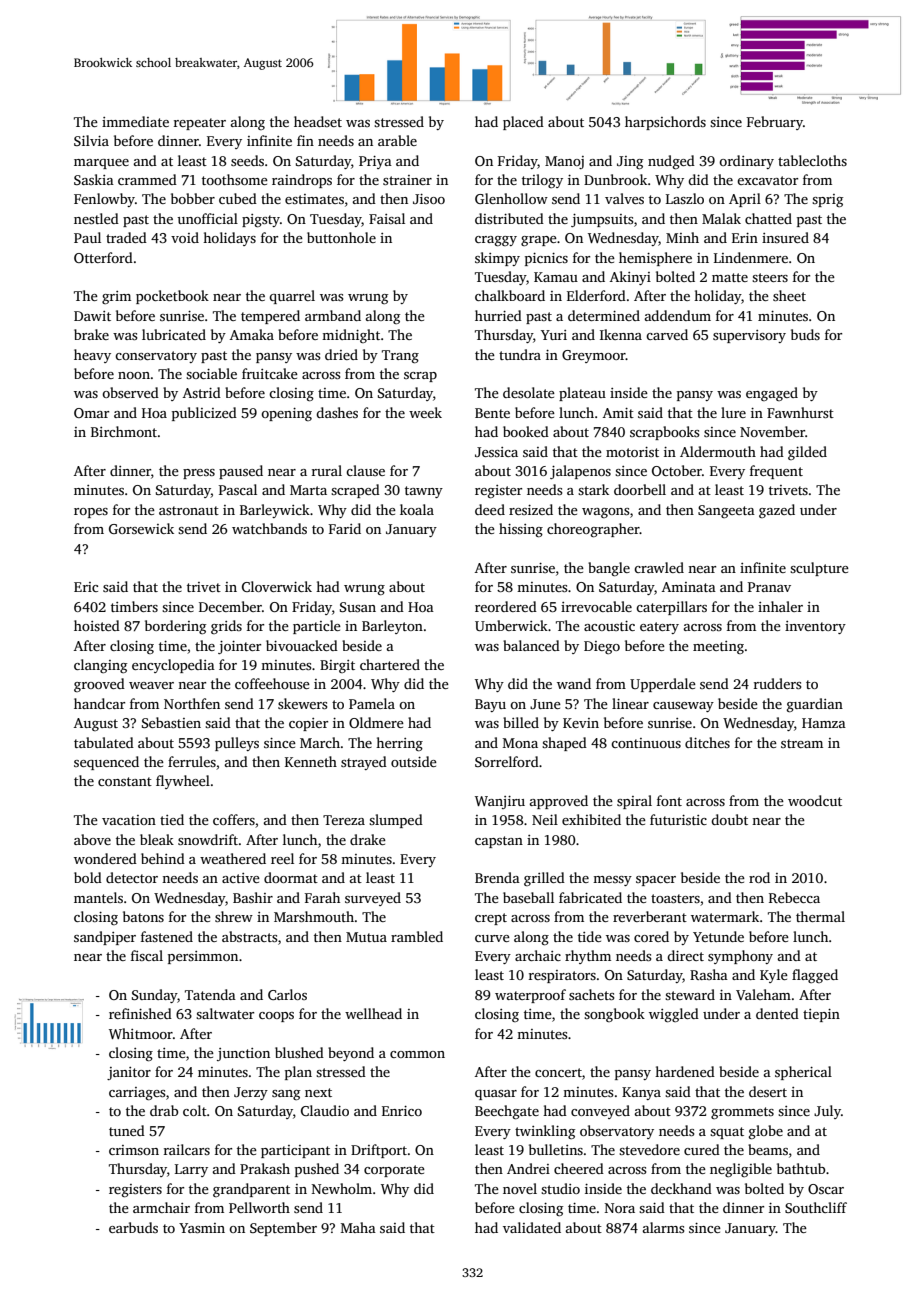  I want to click on arable, so click(397, 140).
